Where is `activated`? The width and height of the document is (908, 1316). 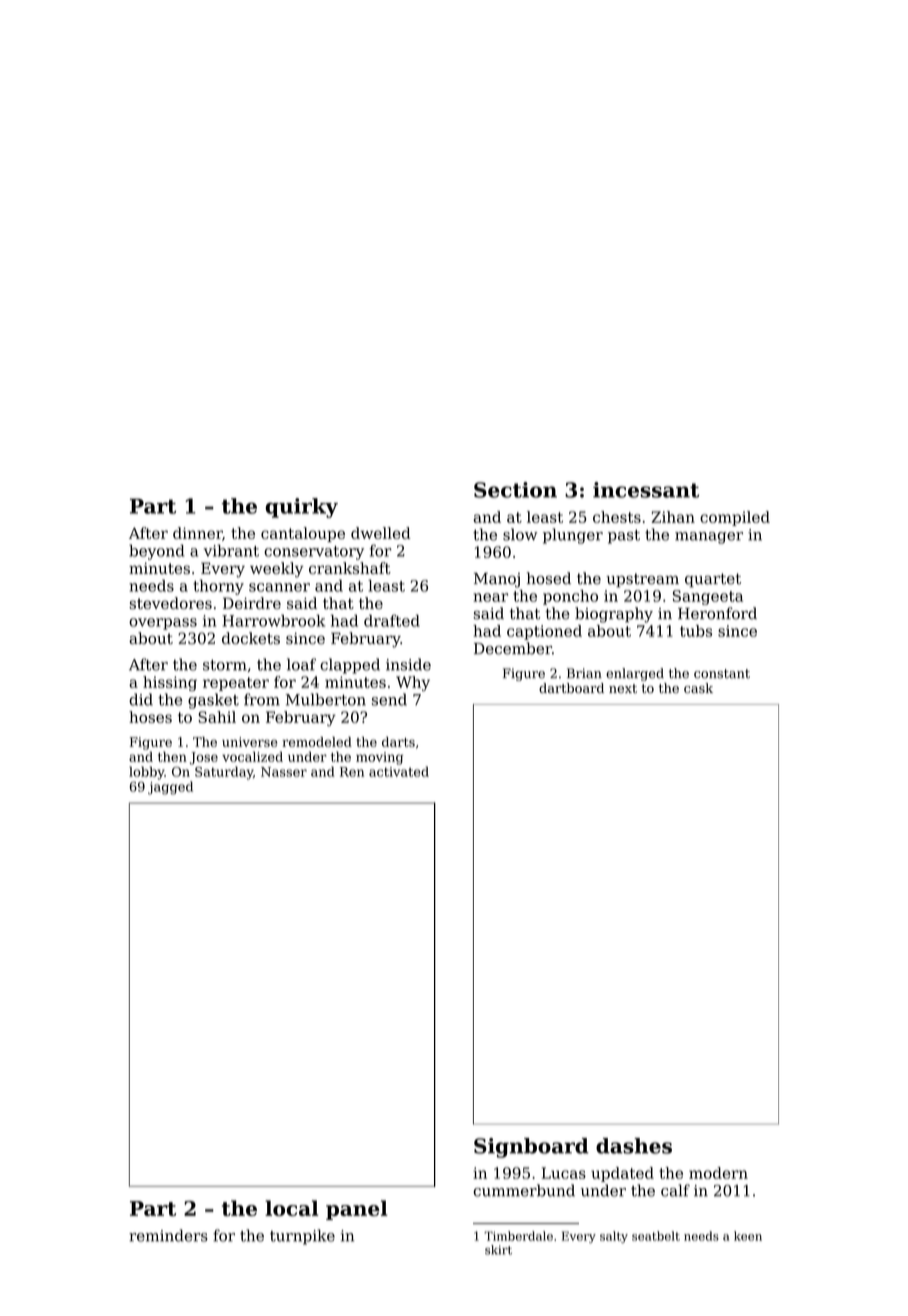 activated is located at coordinates (399, 771).
